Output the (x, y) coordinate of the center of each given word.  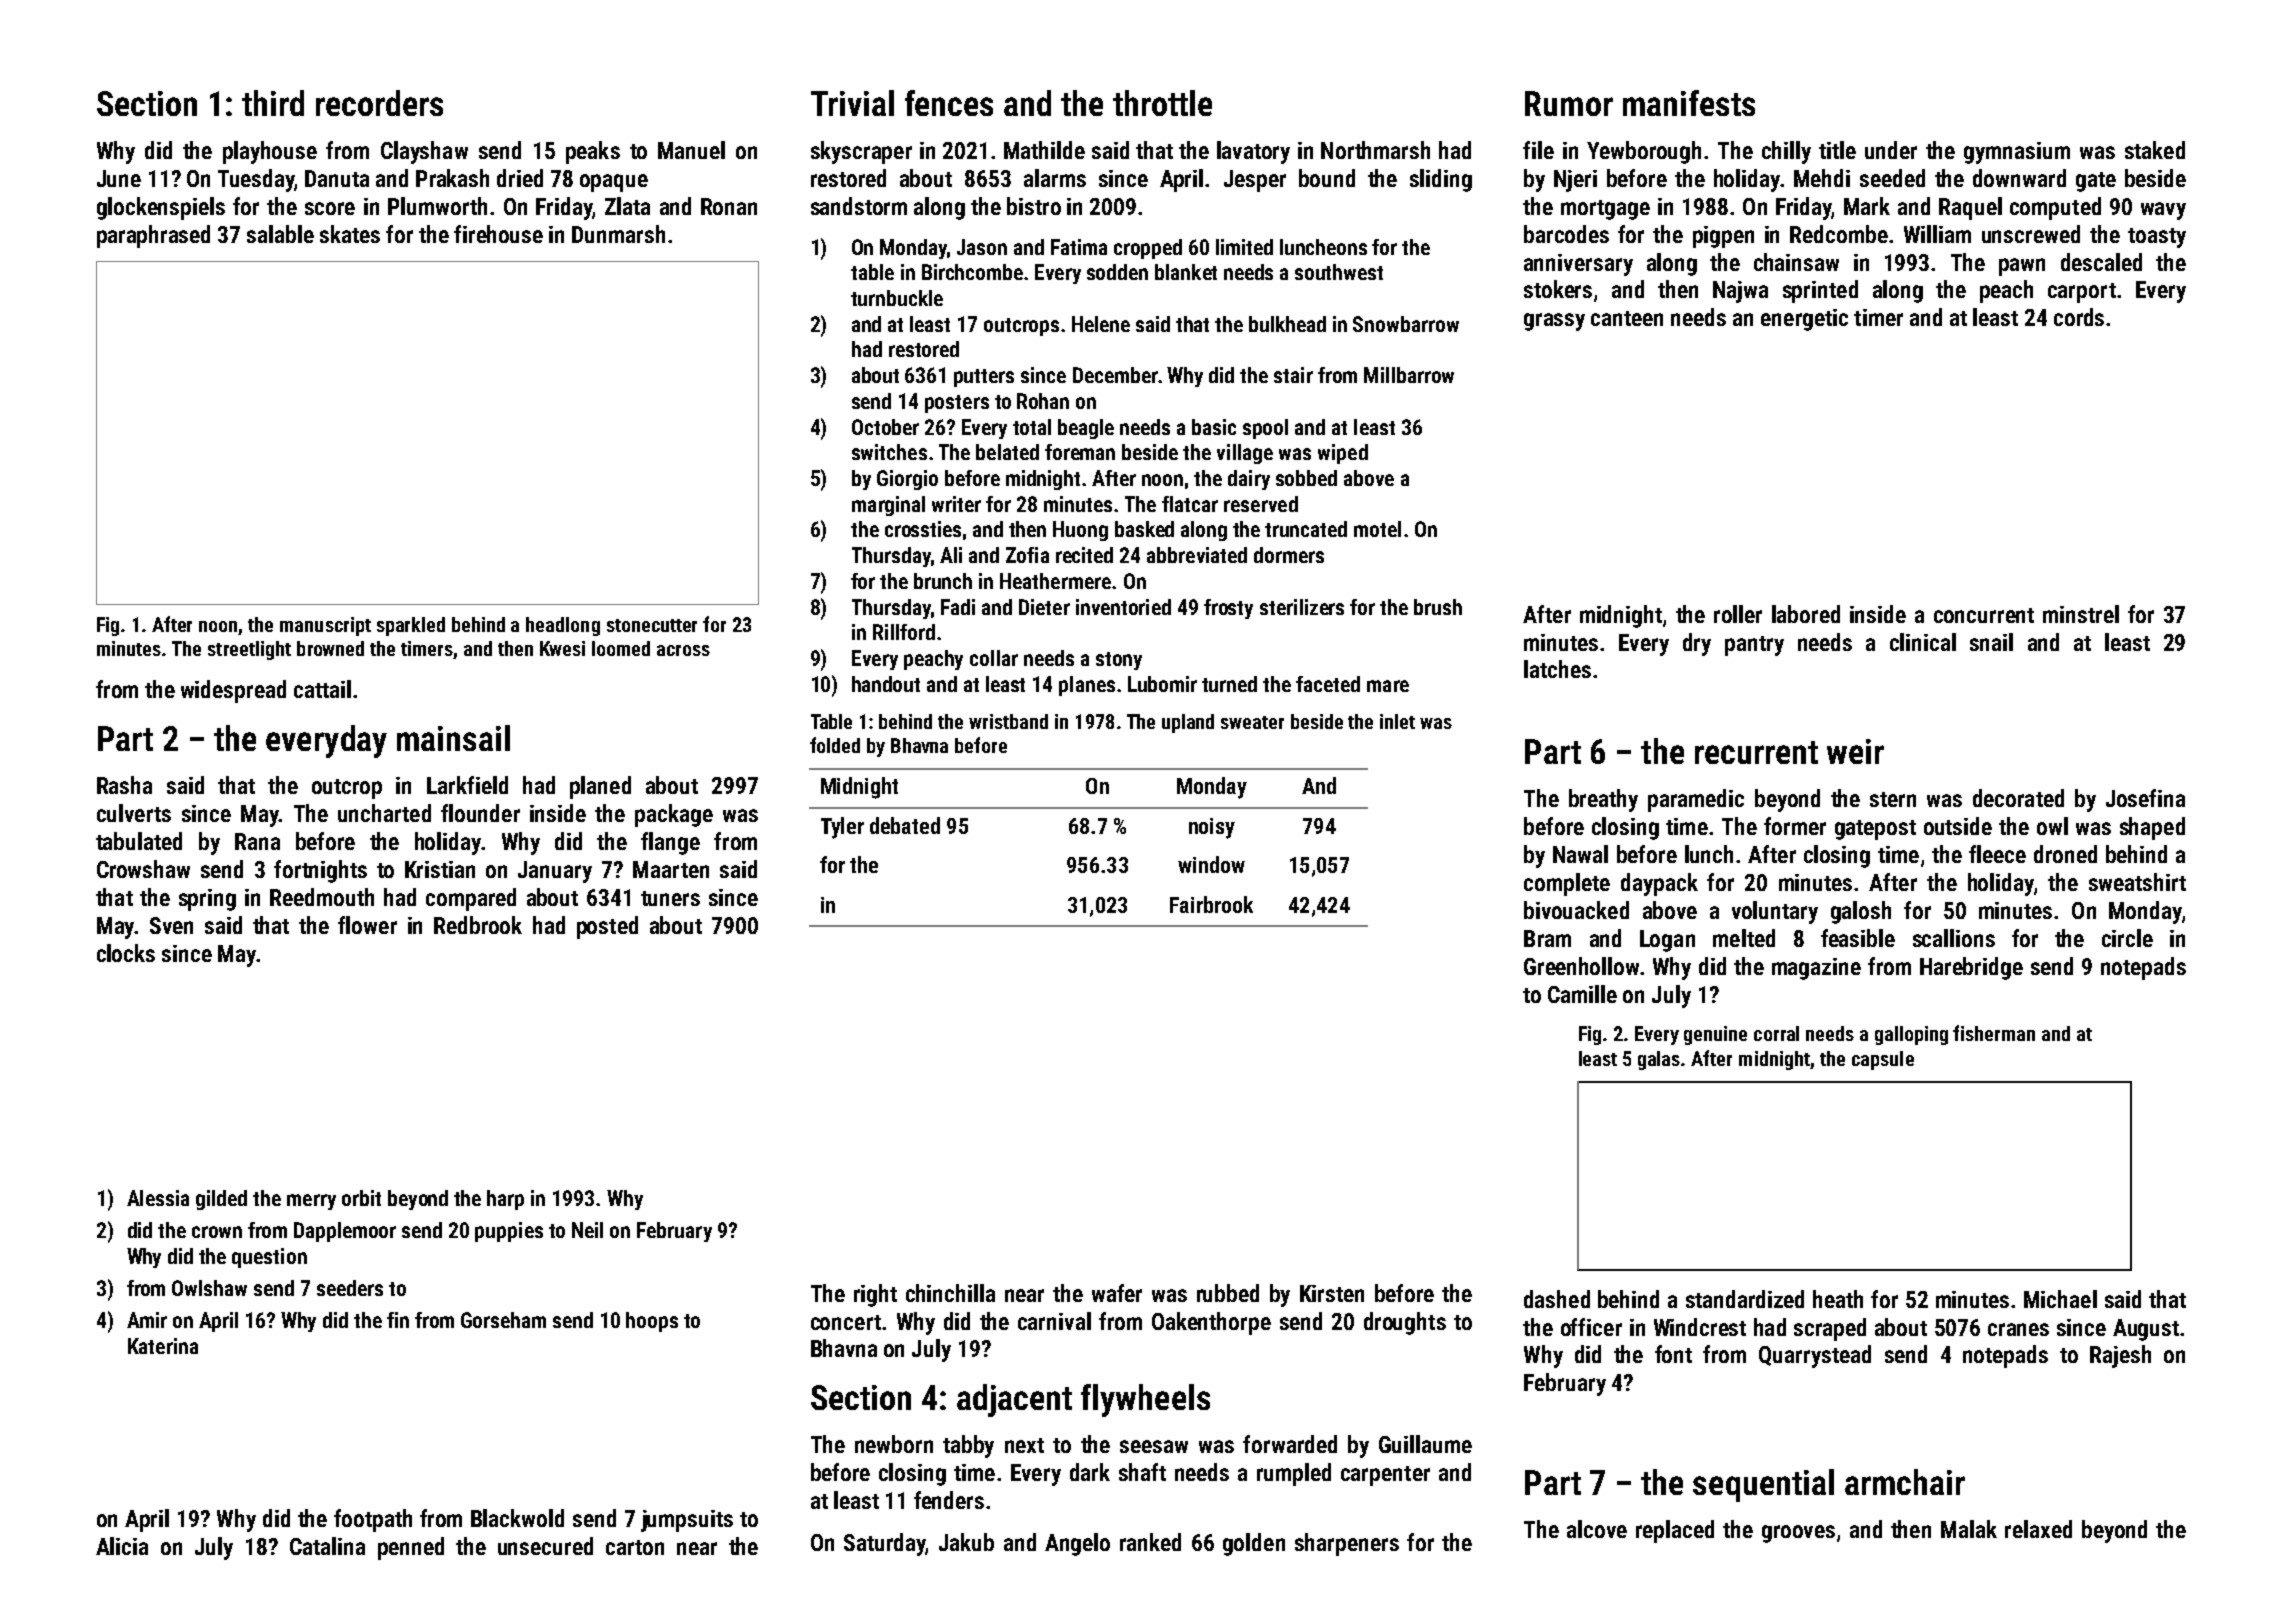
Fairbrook (1211, 904)
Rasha (124, 785)
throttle (1162, 103)
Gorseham (503, 1320)
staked (2155, 150)
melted (1744, 938)
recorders (379, 103)
